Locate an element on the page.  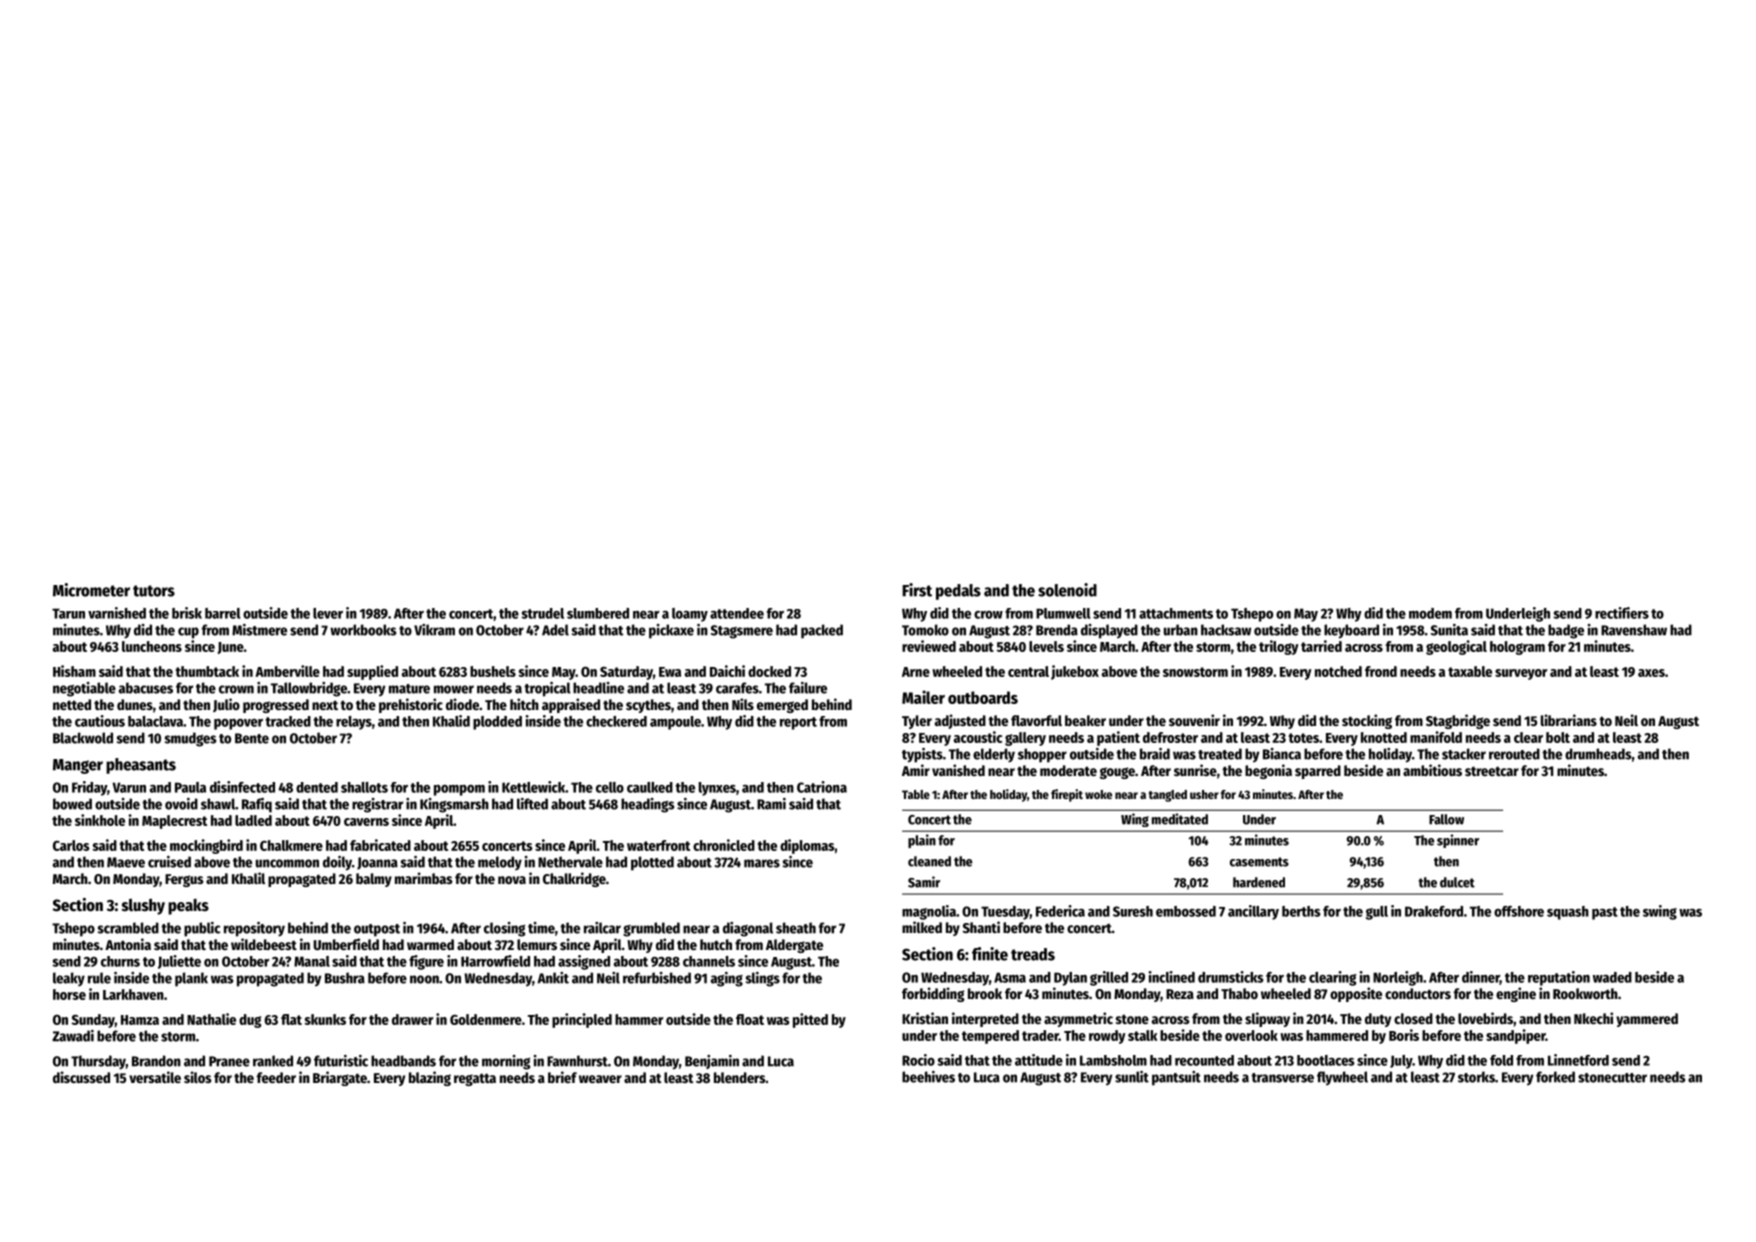
firepit is located at coordinates (1067, 795).
